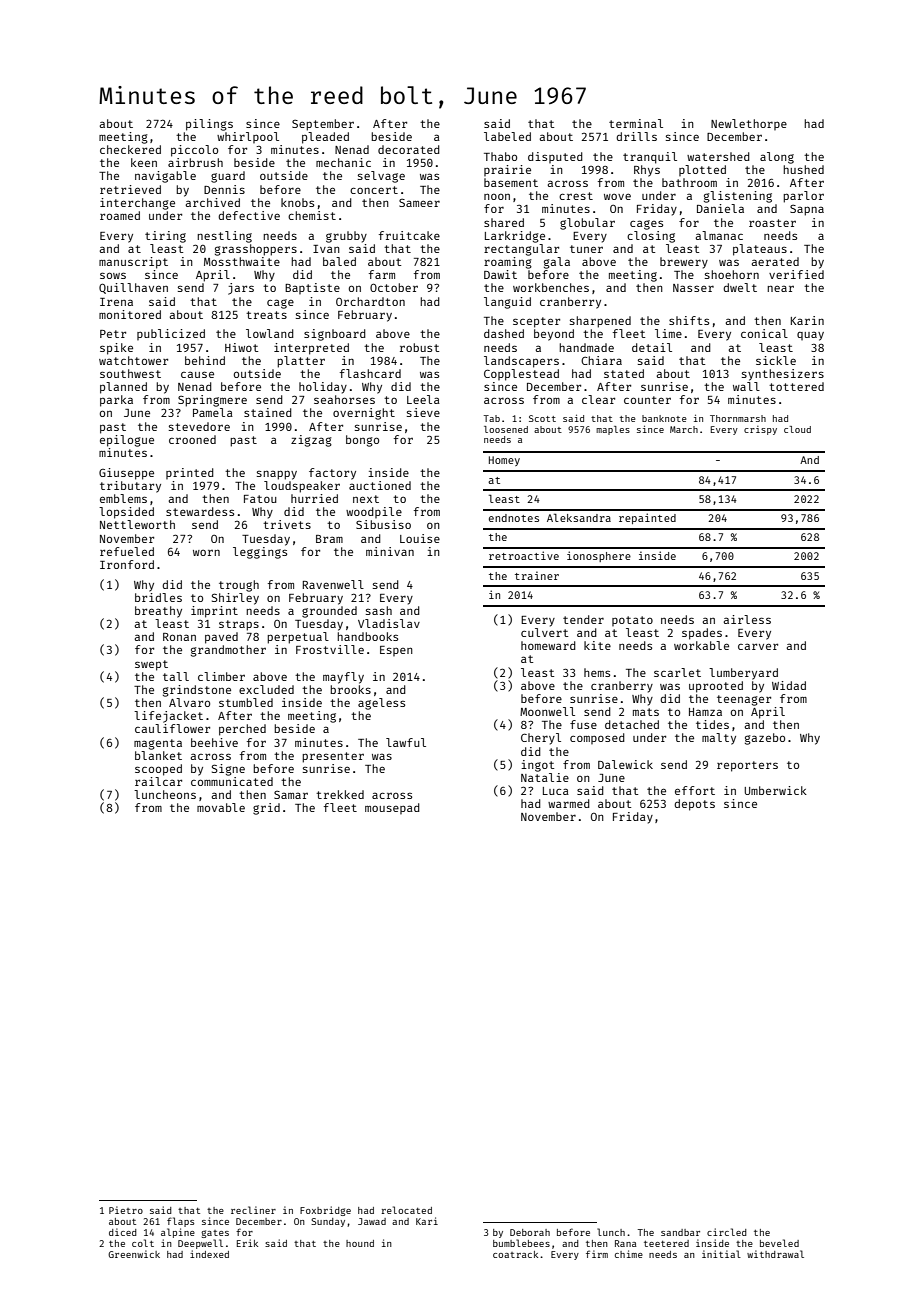 Image resolution: width=924 pixels, height=1308 pixels. Describe the element at coordinates (165, 237) in the document. I see `tiring` at that location.
